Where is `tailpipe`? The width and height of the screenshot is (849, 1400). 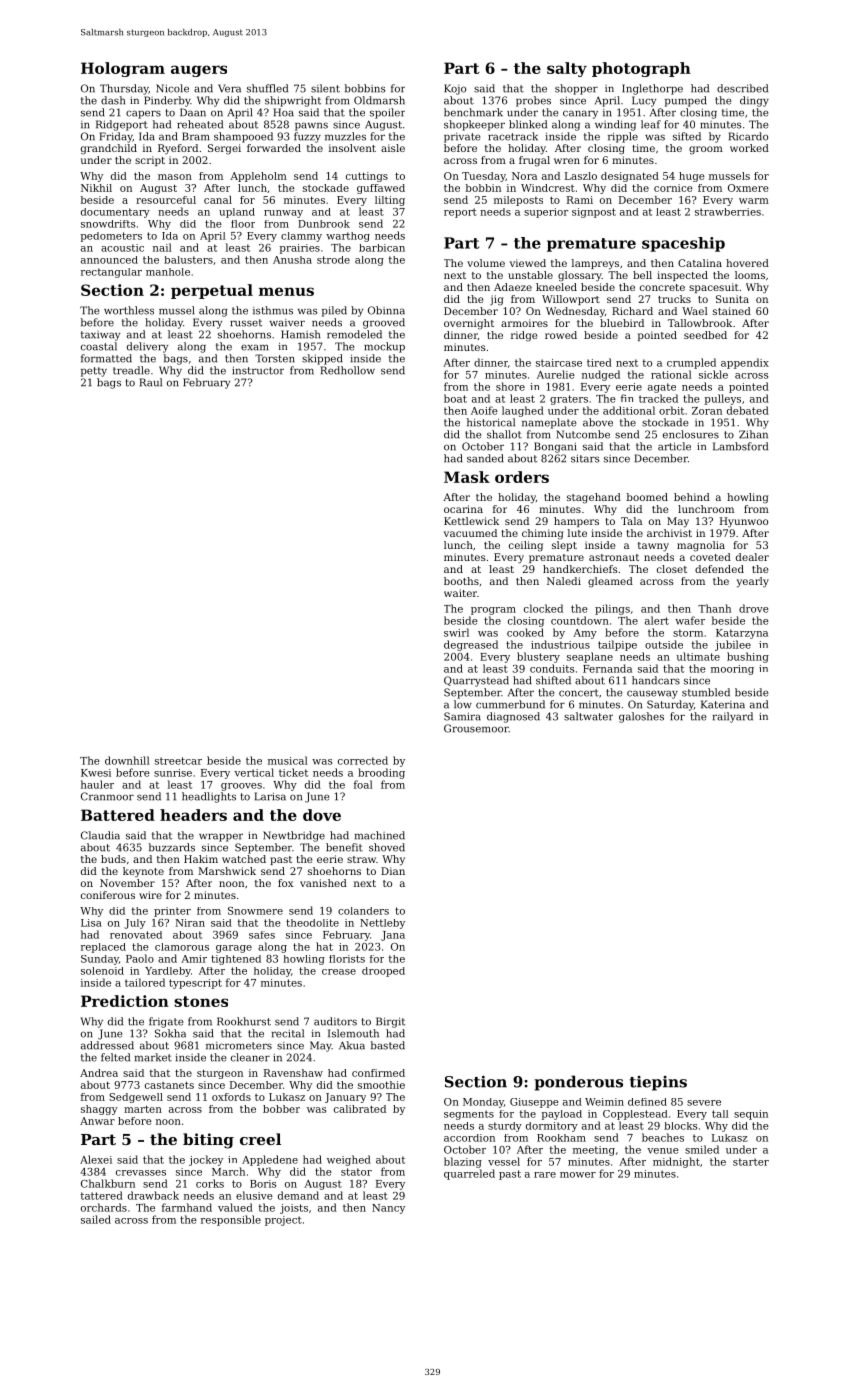 tailpipe is located at coordinates (617, 645).
